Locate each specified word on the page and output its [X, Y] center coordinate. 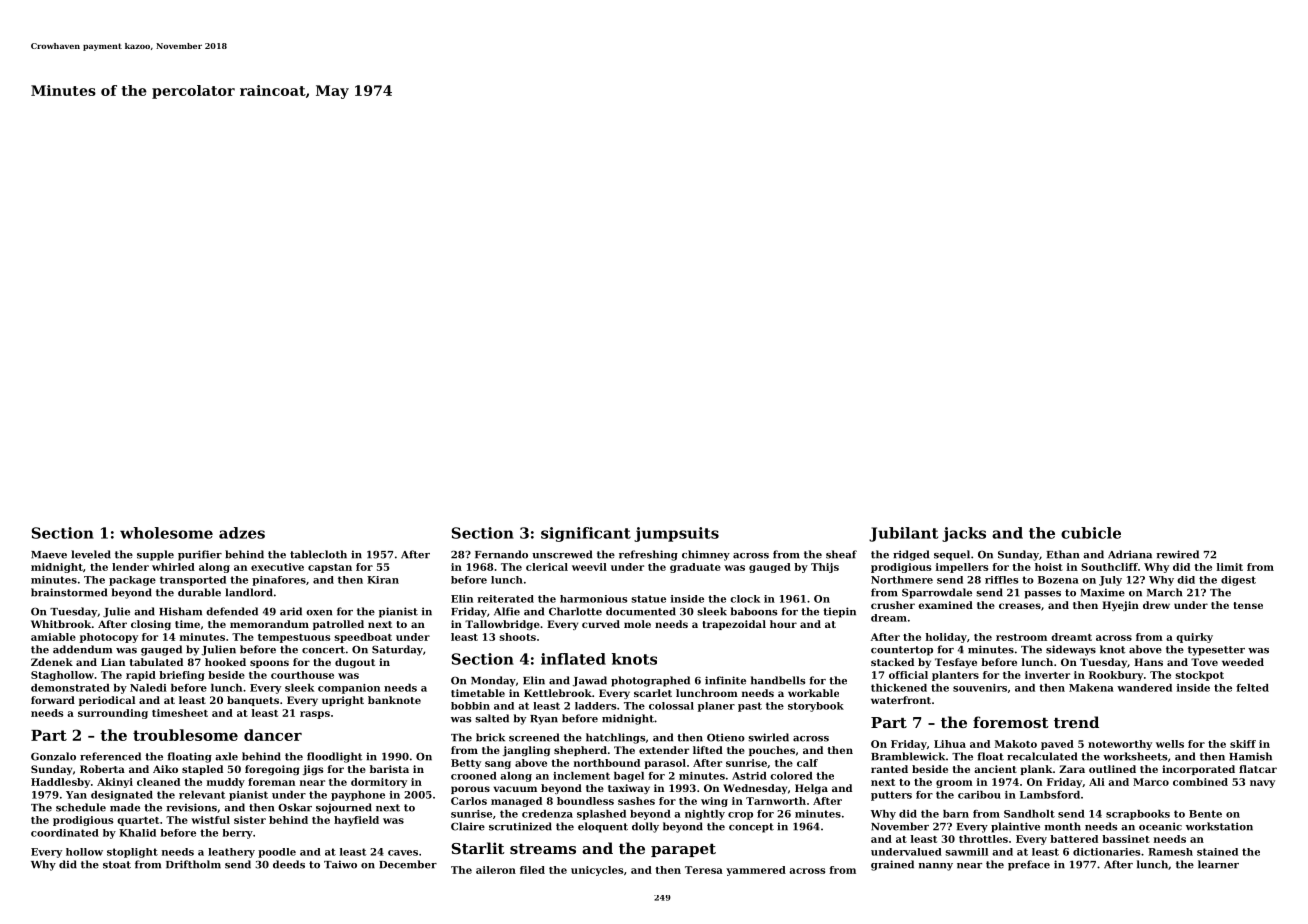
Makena [1091, 688]
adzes [242, 533]
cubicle [1091, 533]
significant [586, 534]
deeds [289, 864]
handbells [778, 680]
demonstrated [70, 688]
